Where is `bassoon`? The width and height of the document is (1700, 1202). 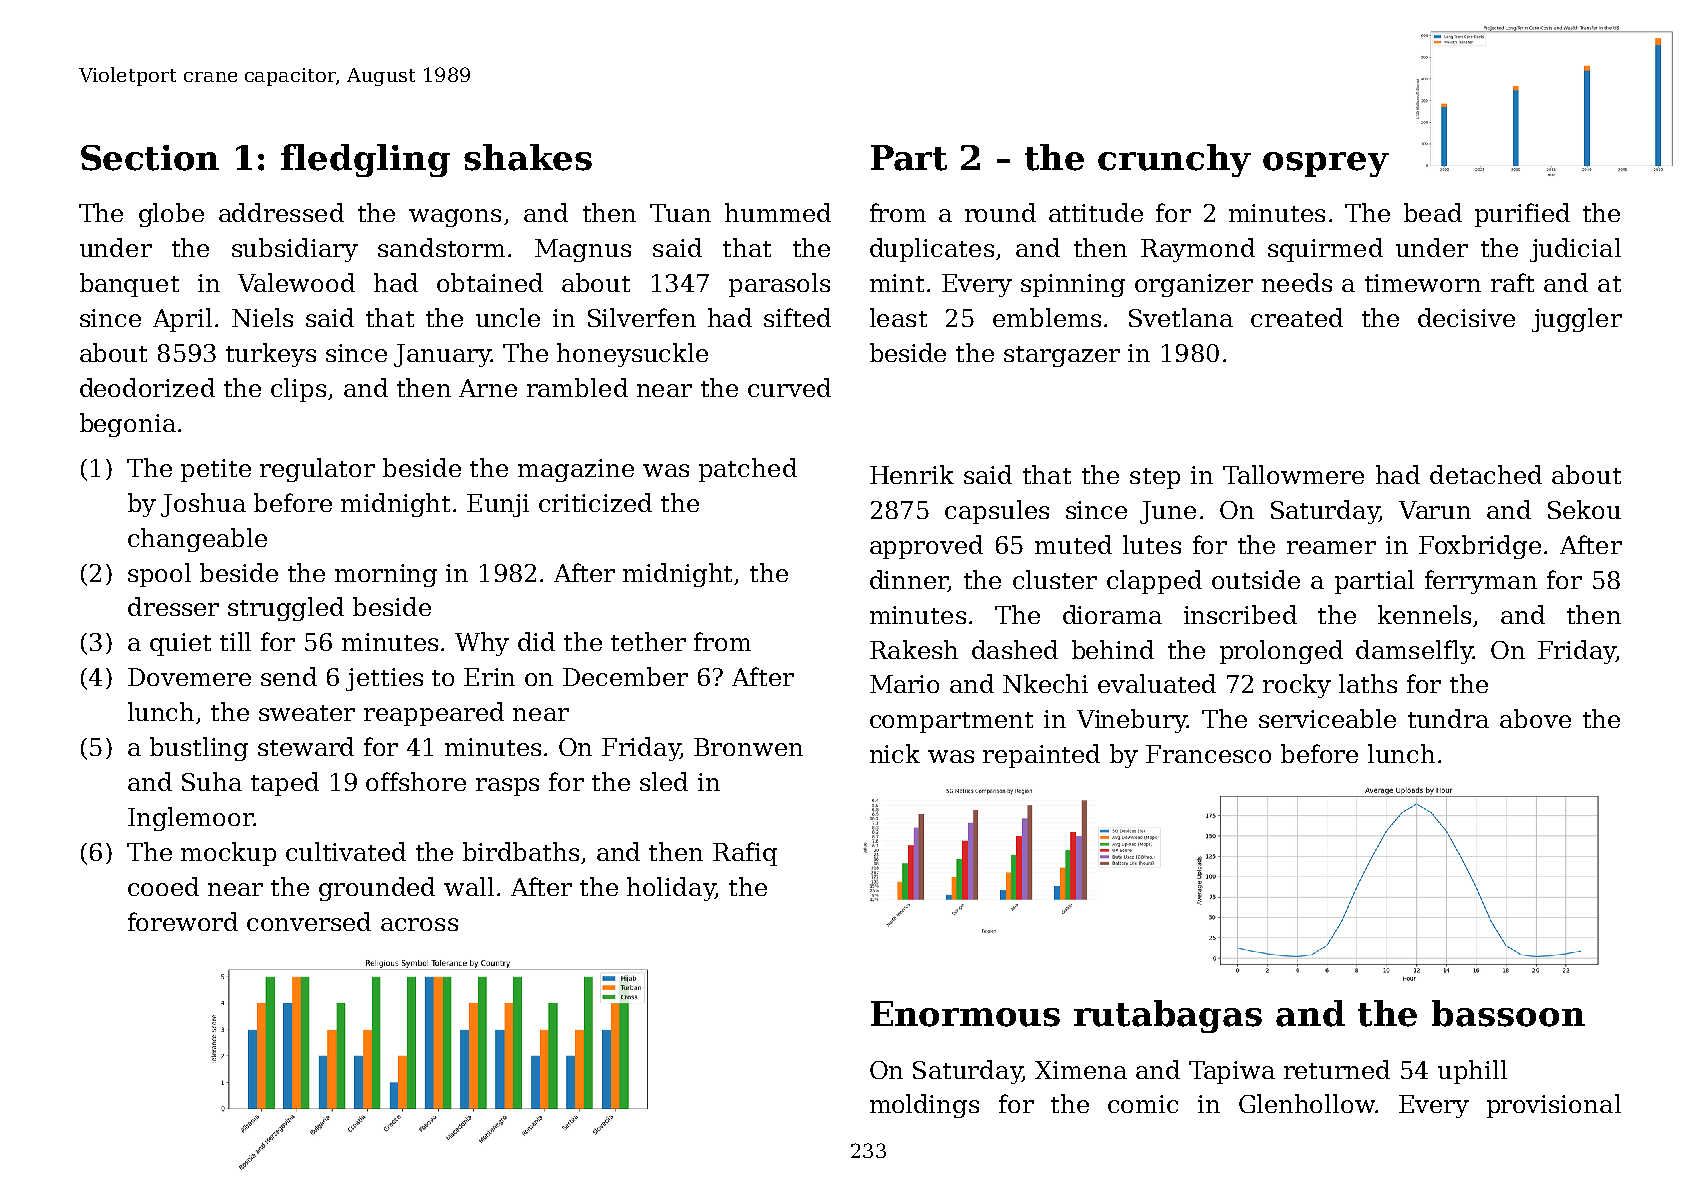
bassoon is located at coordinates (1508, 1013).
